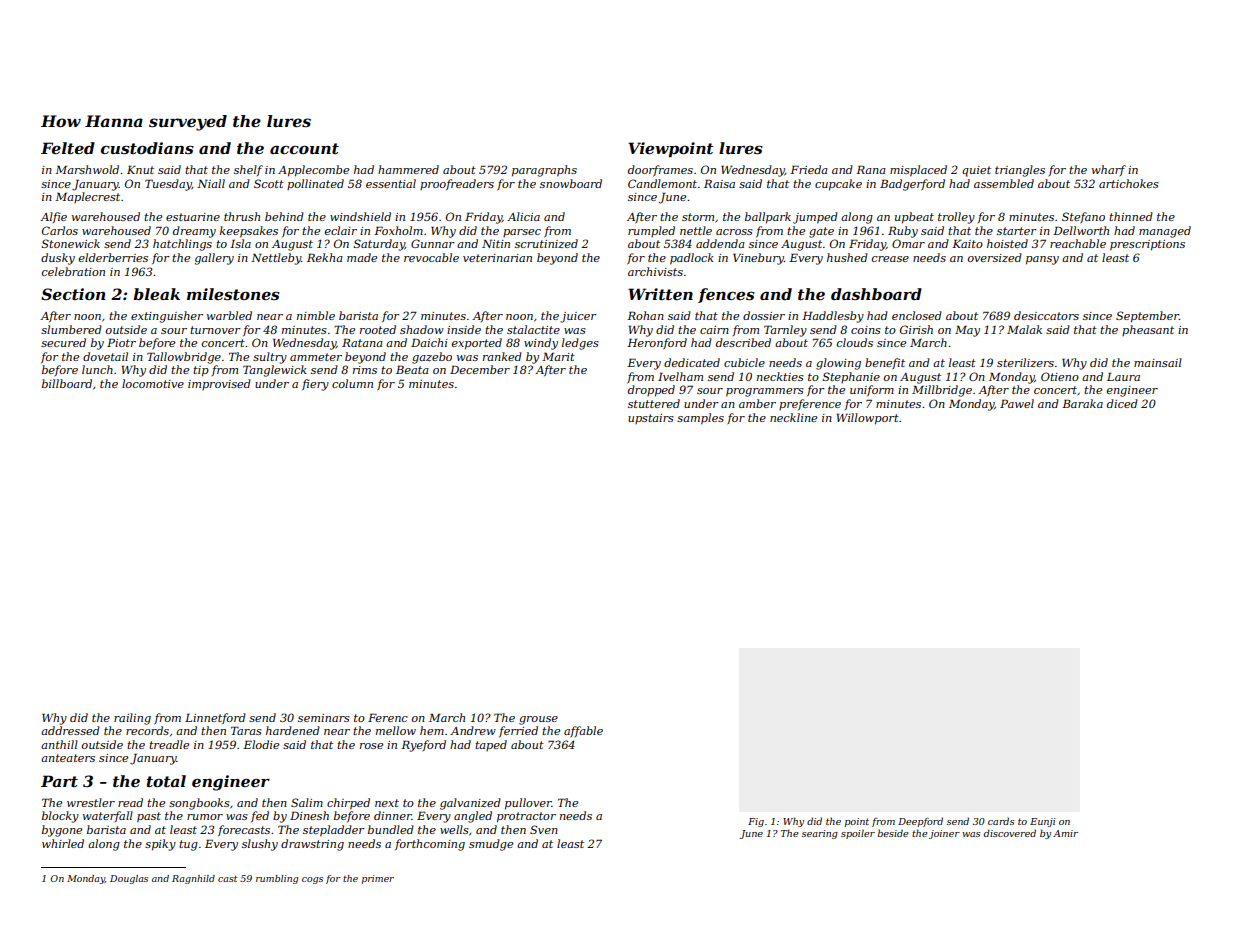 The width and height of the screenshot is (1233, 952). I want to click on misplaced, so click(918, 171).
